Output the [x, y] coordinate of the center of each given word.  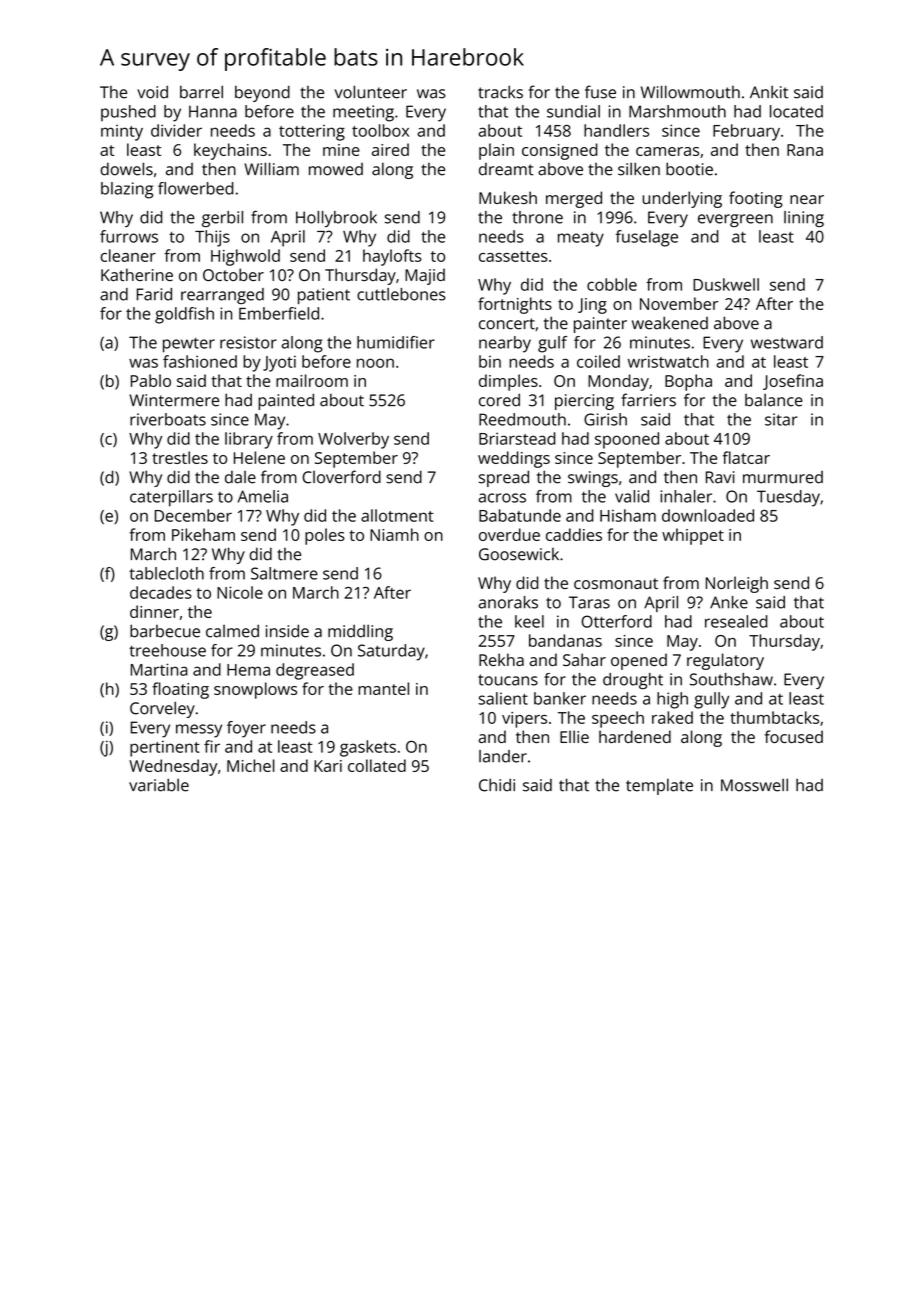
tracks [500, 92]
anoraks [508, 602]
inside [287, 631]
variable [159, 785]
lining [804, 219]
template [659, 786]
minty [122, 133]
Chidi [497, 785]
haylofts [392, 257]
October [233, 274]
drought [633, 681]
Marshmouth [677, 111]
